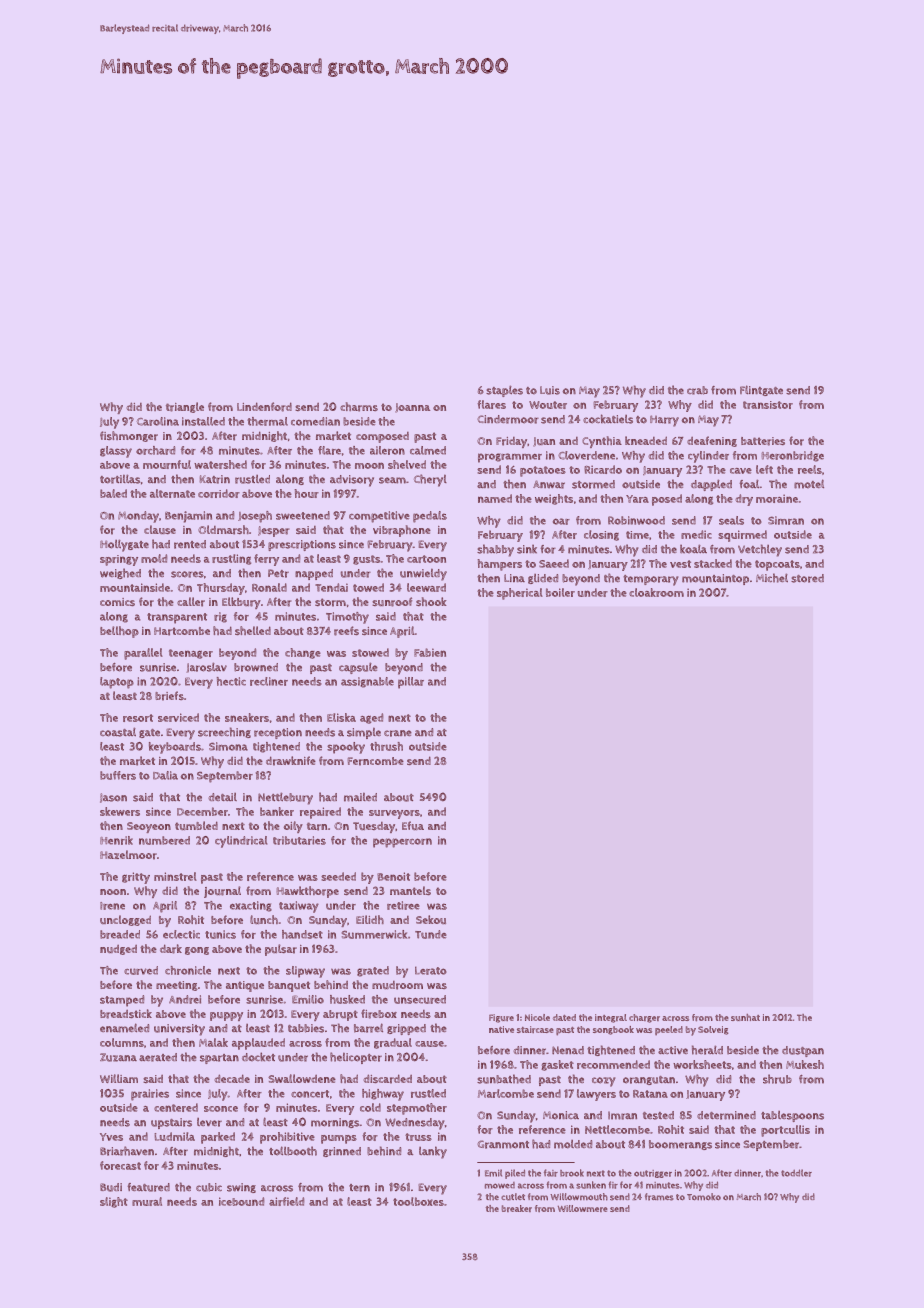 This screenshot has height=1308, width=924. What do you see at coordinates (768, 405) in the screenshot?
I see `transistor` at bounding box center [768, 405].
